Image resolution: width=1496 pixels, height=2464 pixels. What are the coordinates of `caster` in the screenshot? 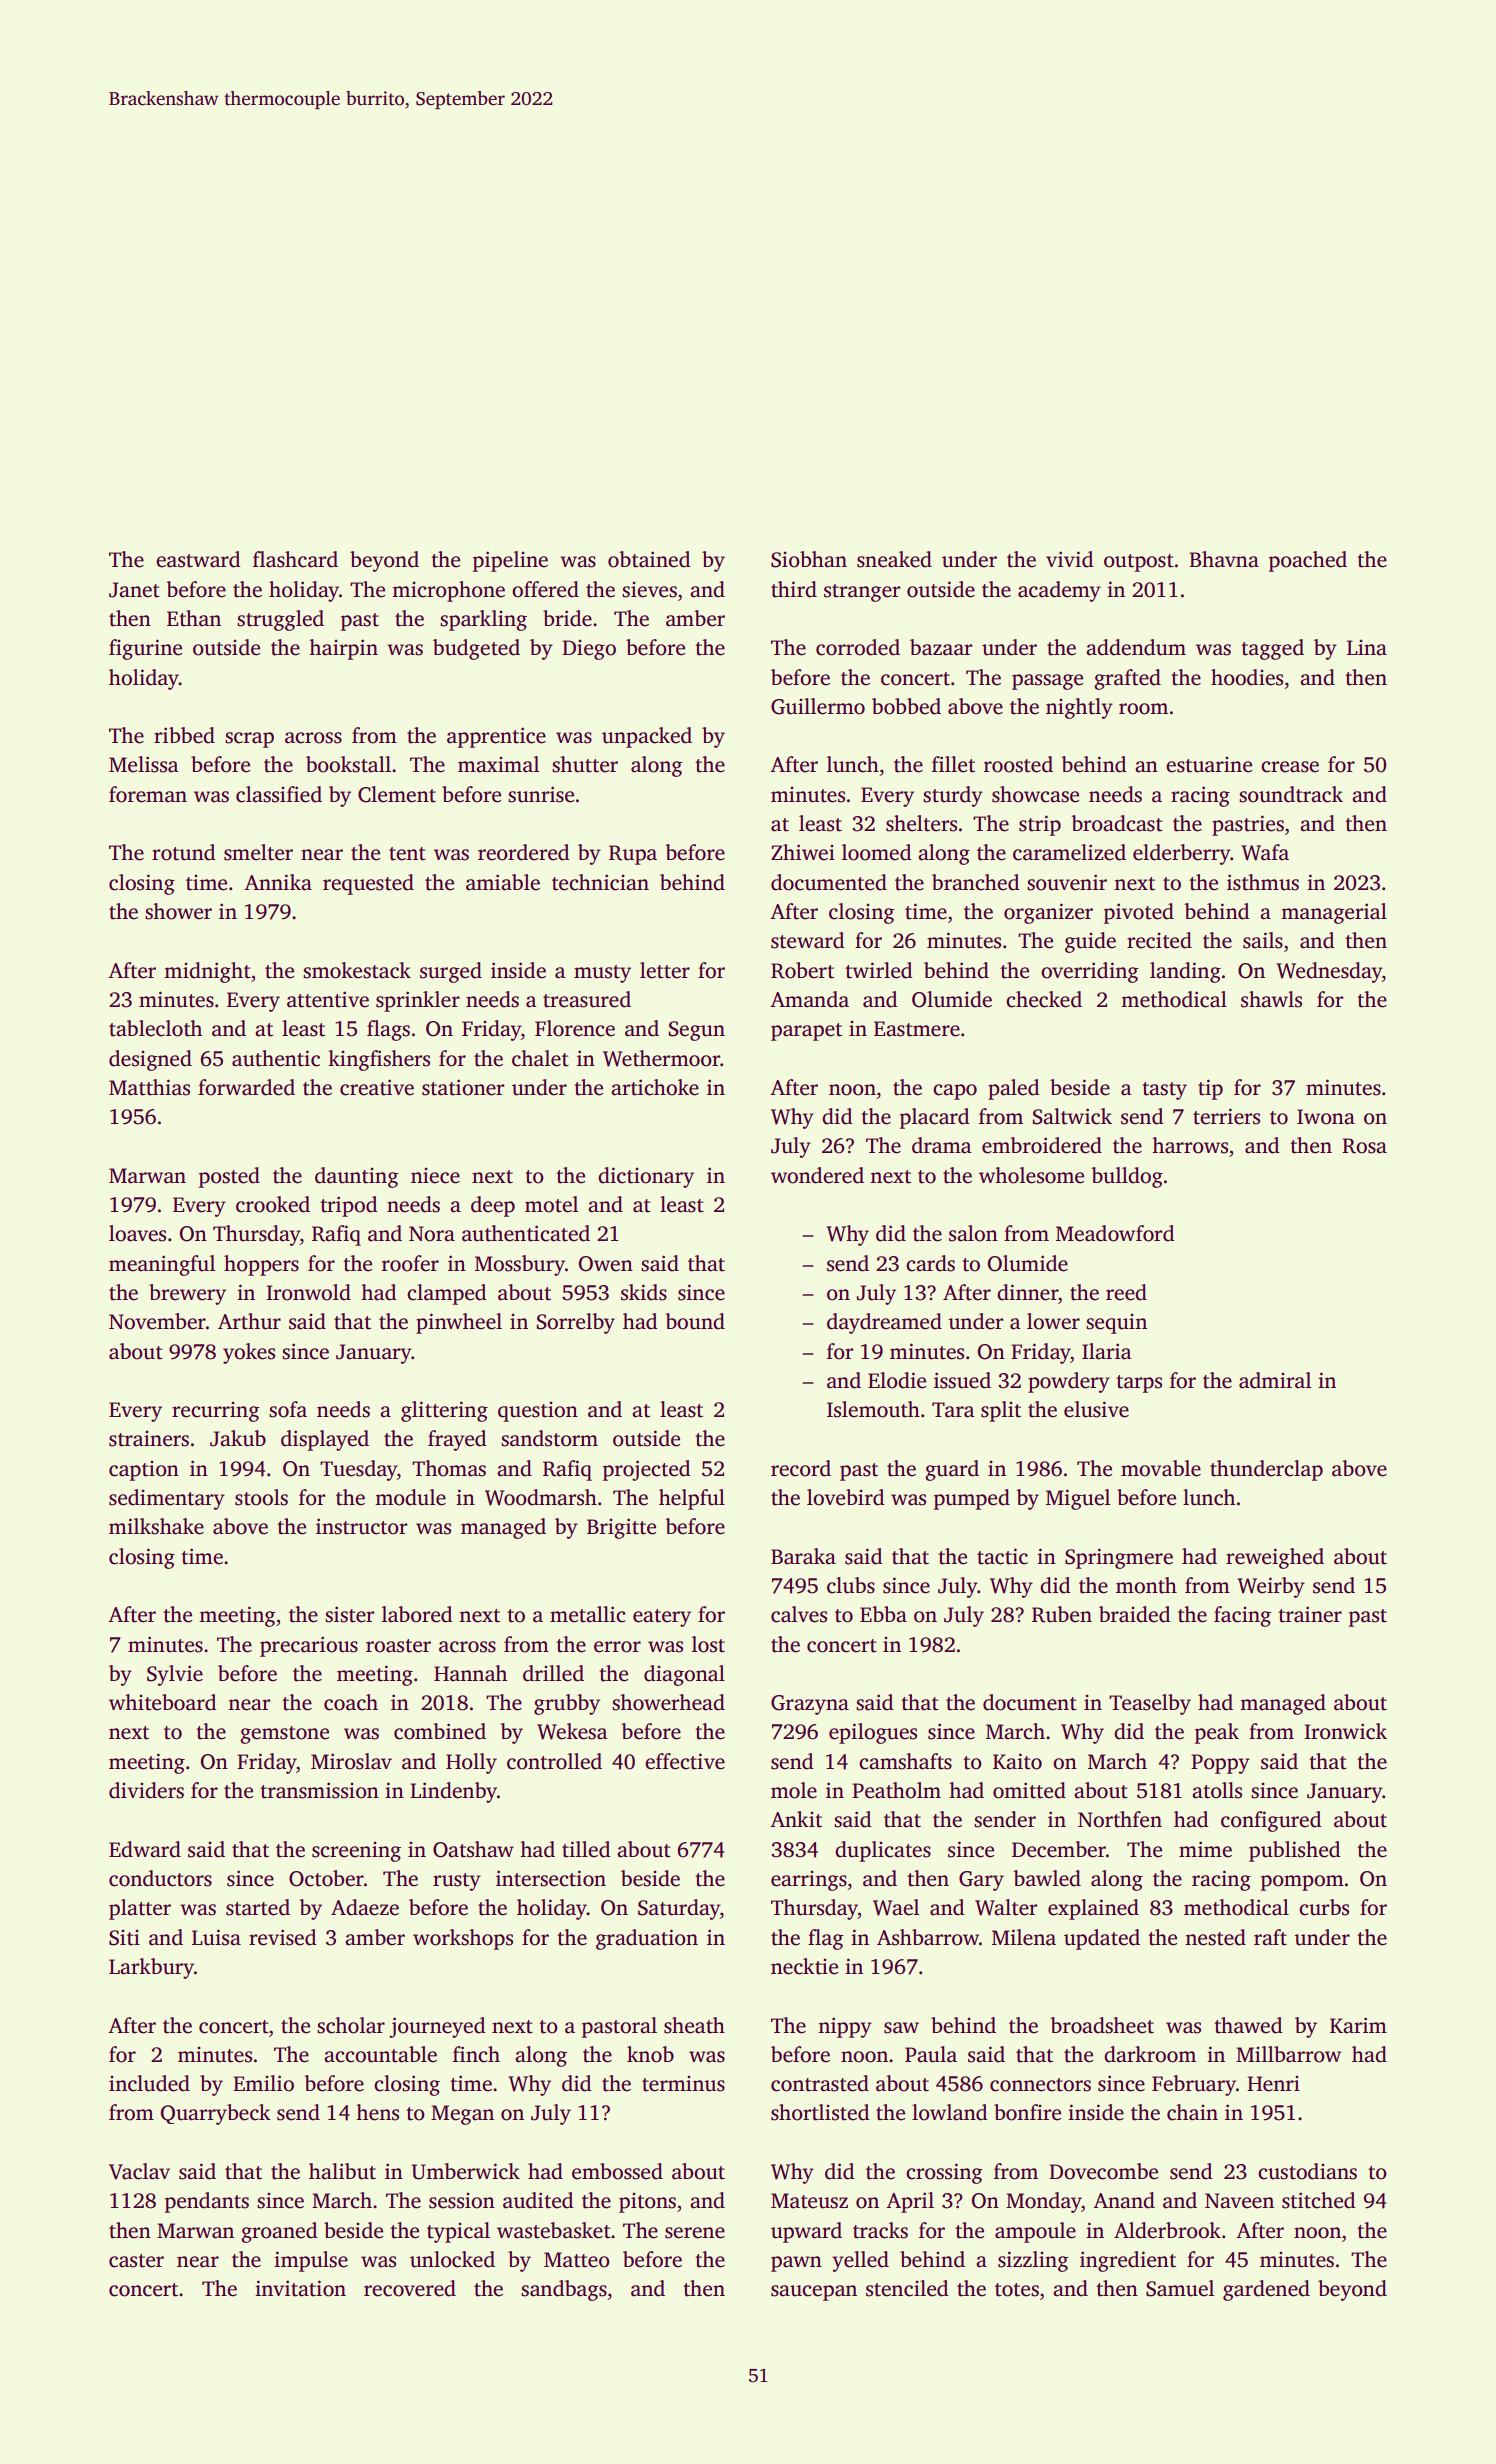 It's located at (136, 2261).
